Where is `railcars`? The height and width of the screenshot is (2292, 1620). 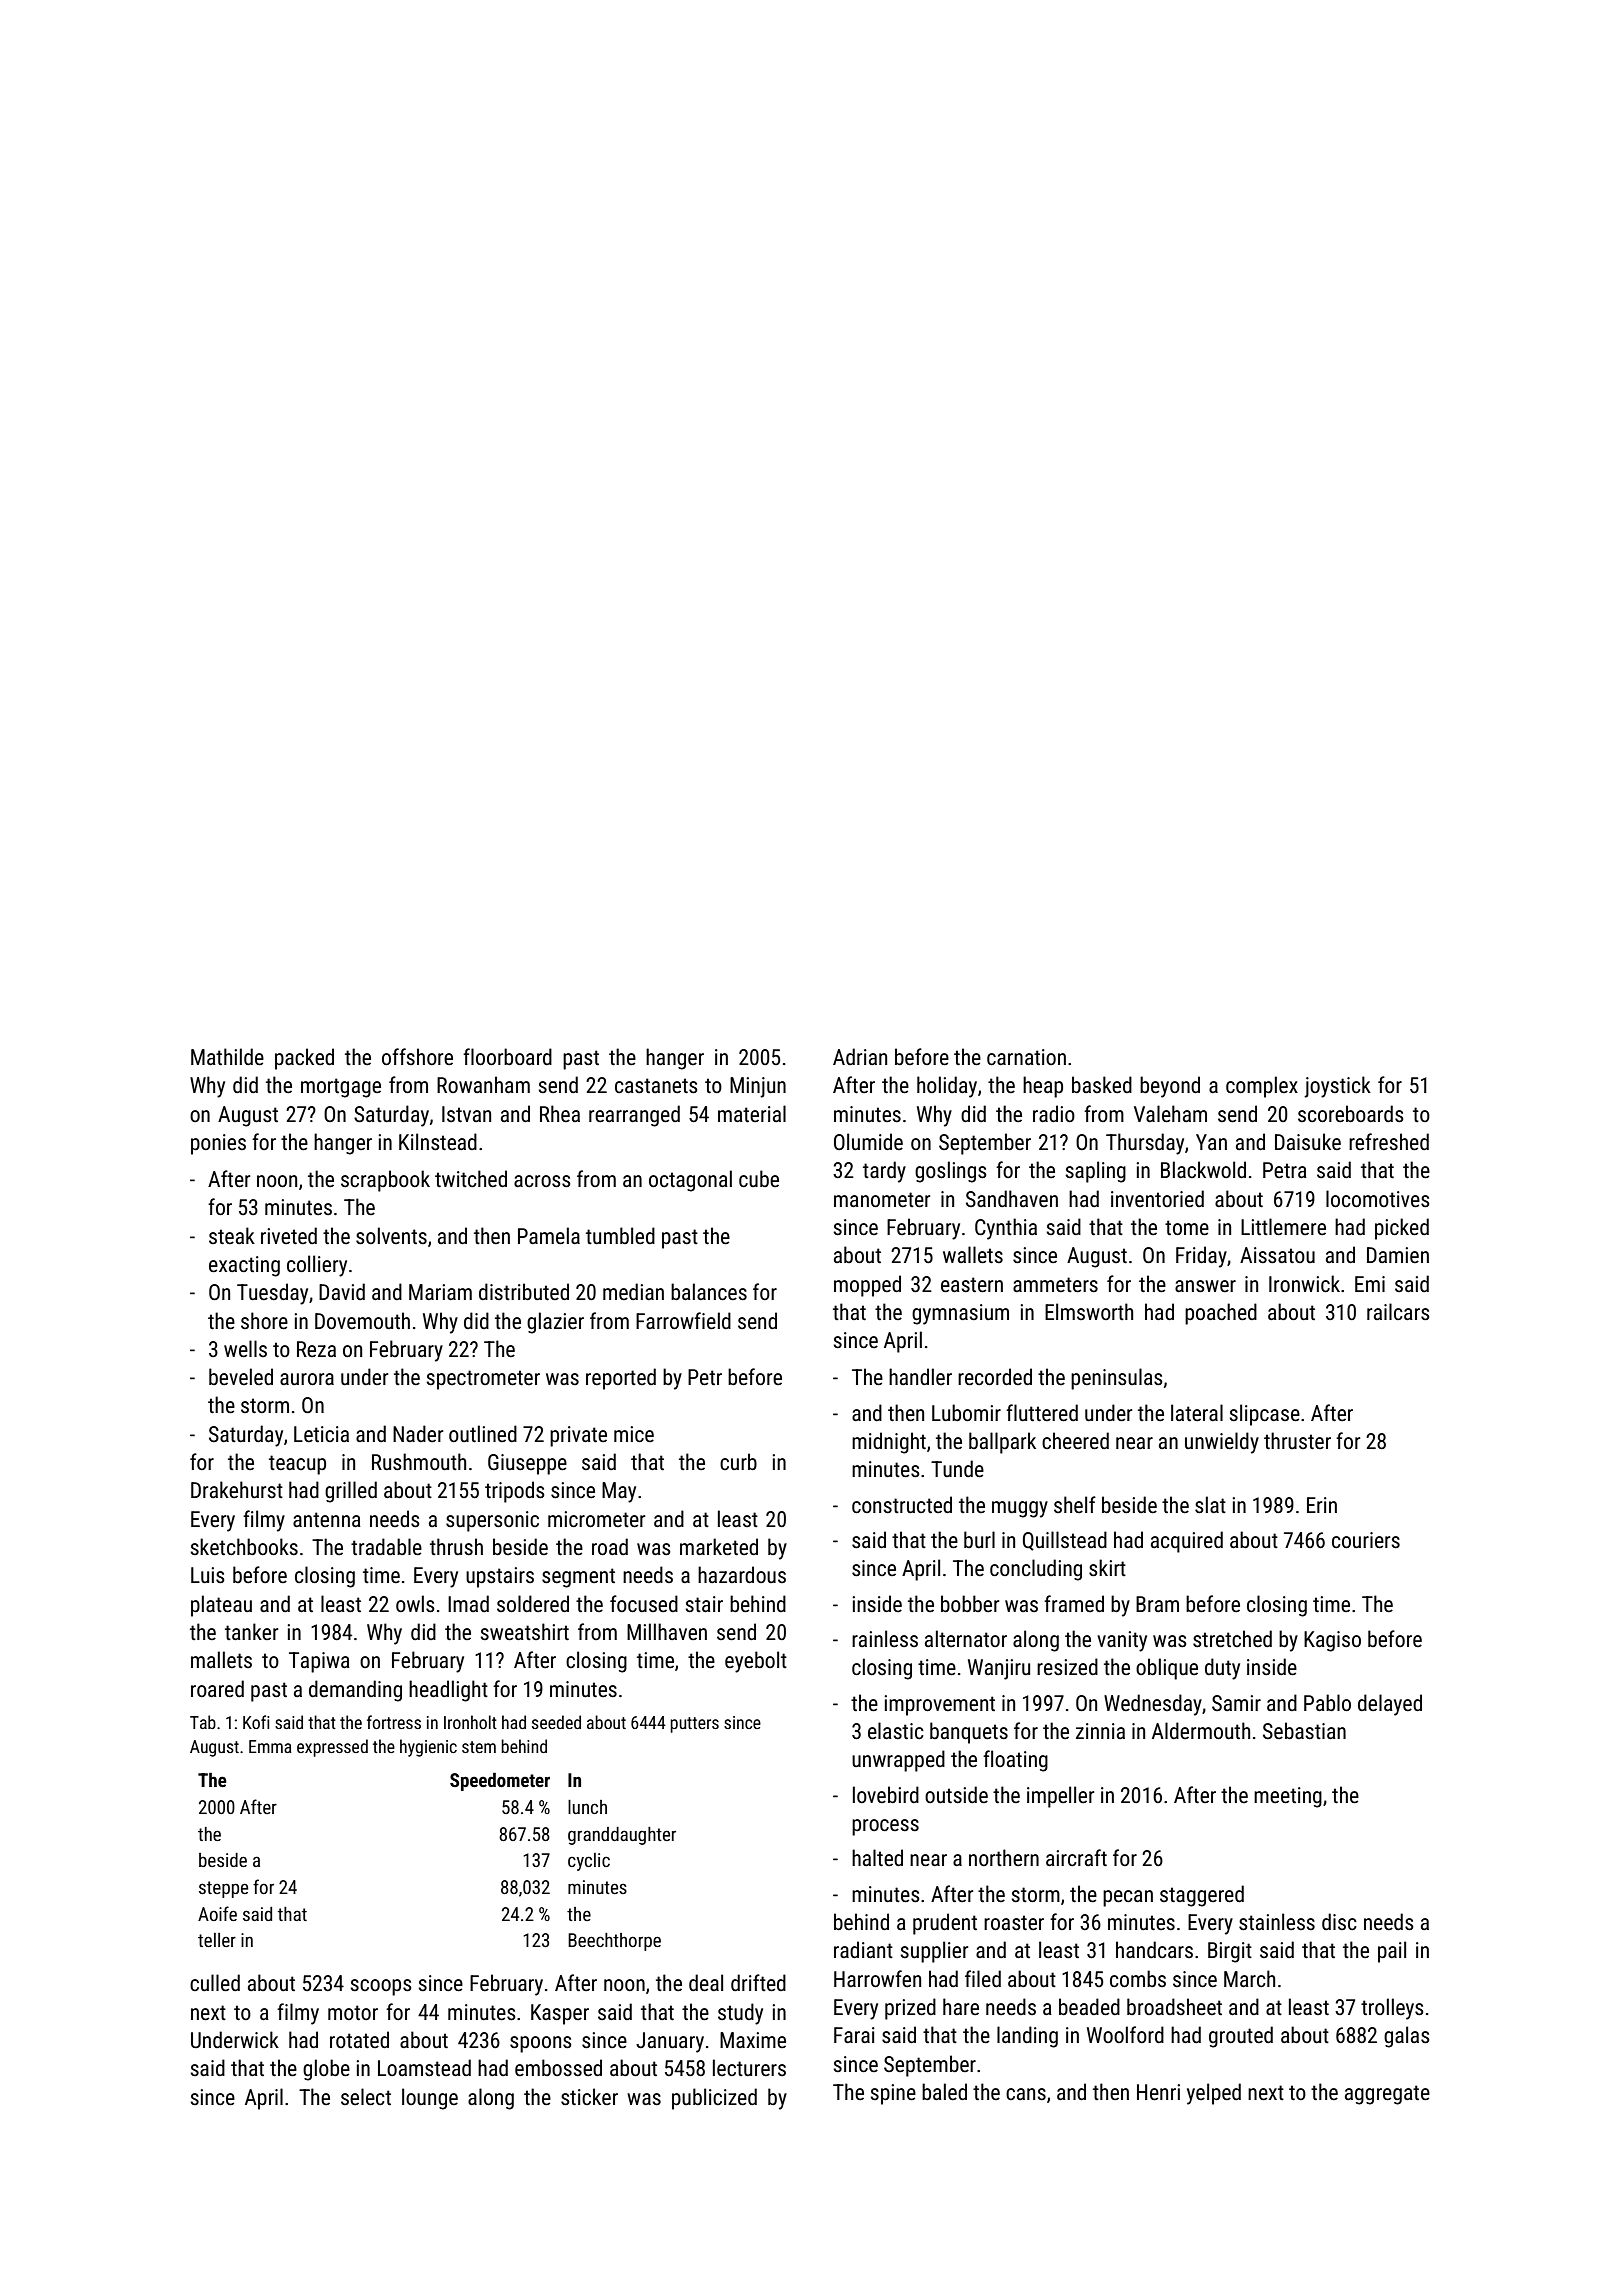
railcars is located at coordinates (1398, 1312).
